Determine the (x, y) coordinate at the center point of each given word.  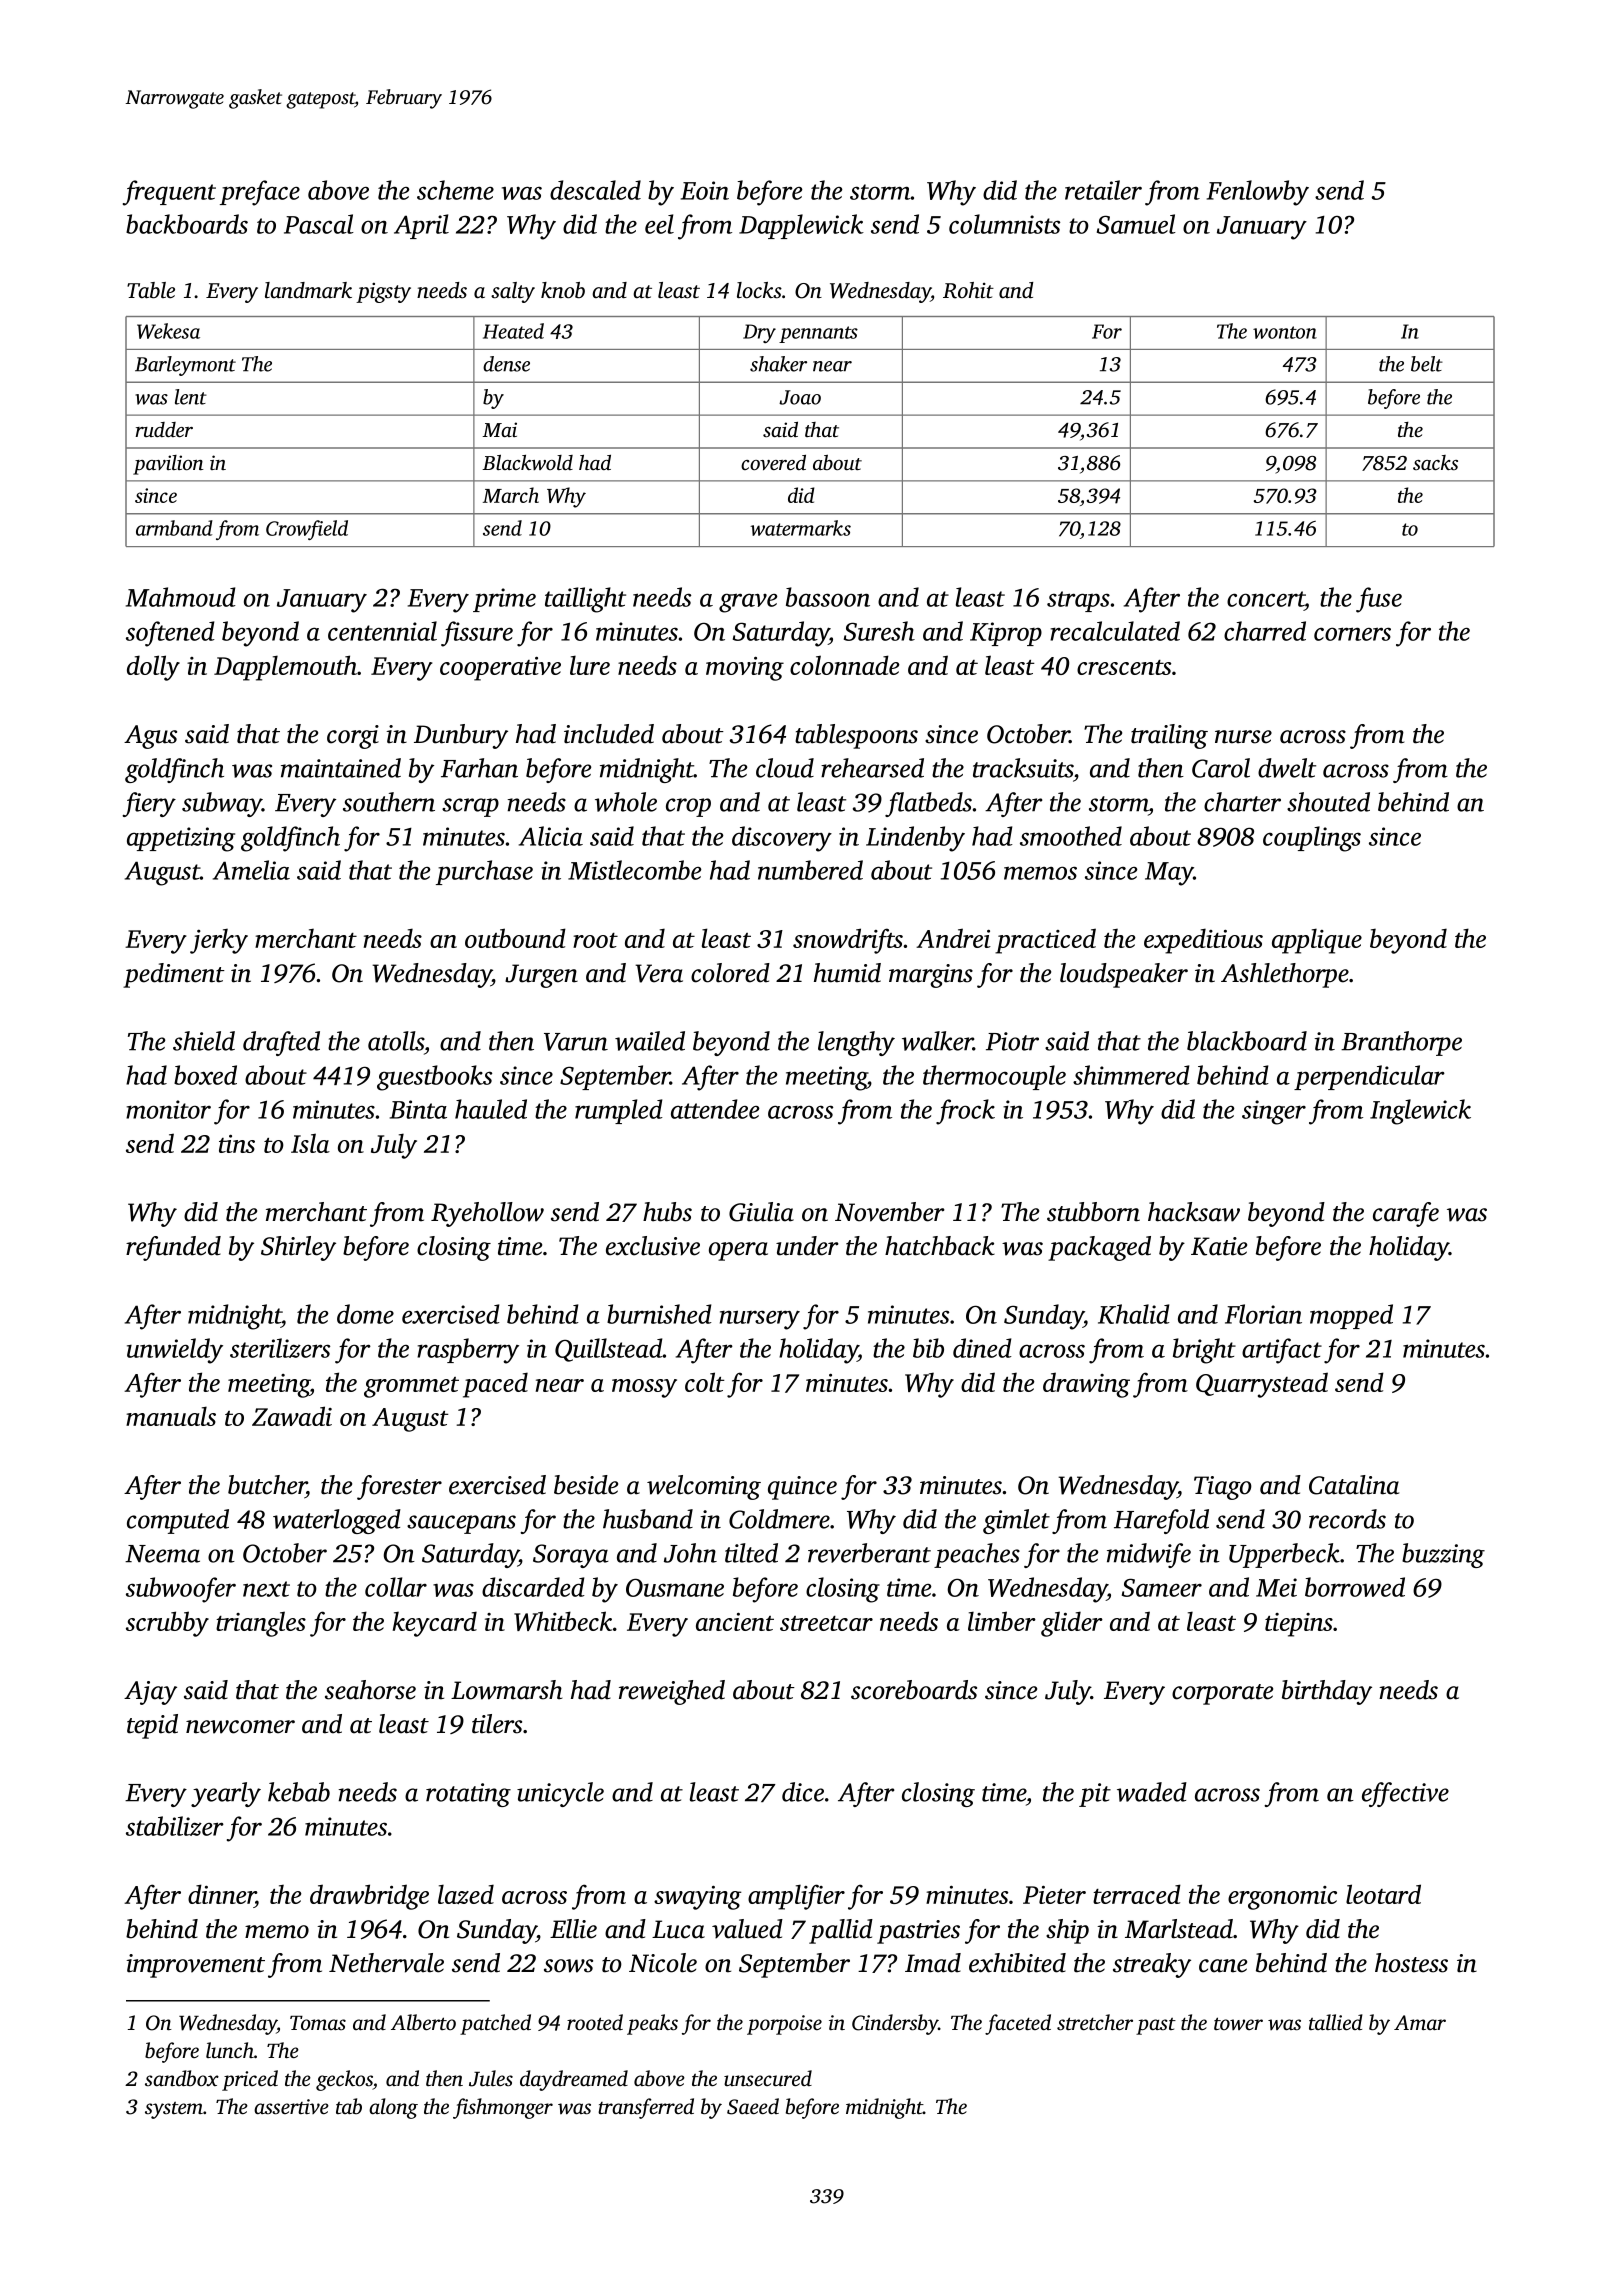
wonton (1285, 332)
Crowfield (307, 530)
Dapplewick (801, 226)
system (174, 2110)
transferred (646, 2108)
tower (1238, 2023)
